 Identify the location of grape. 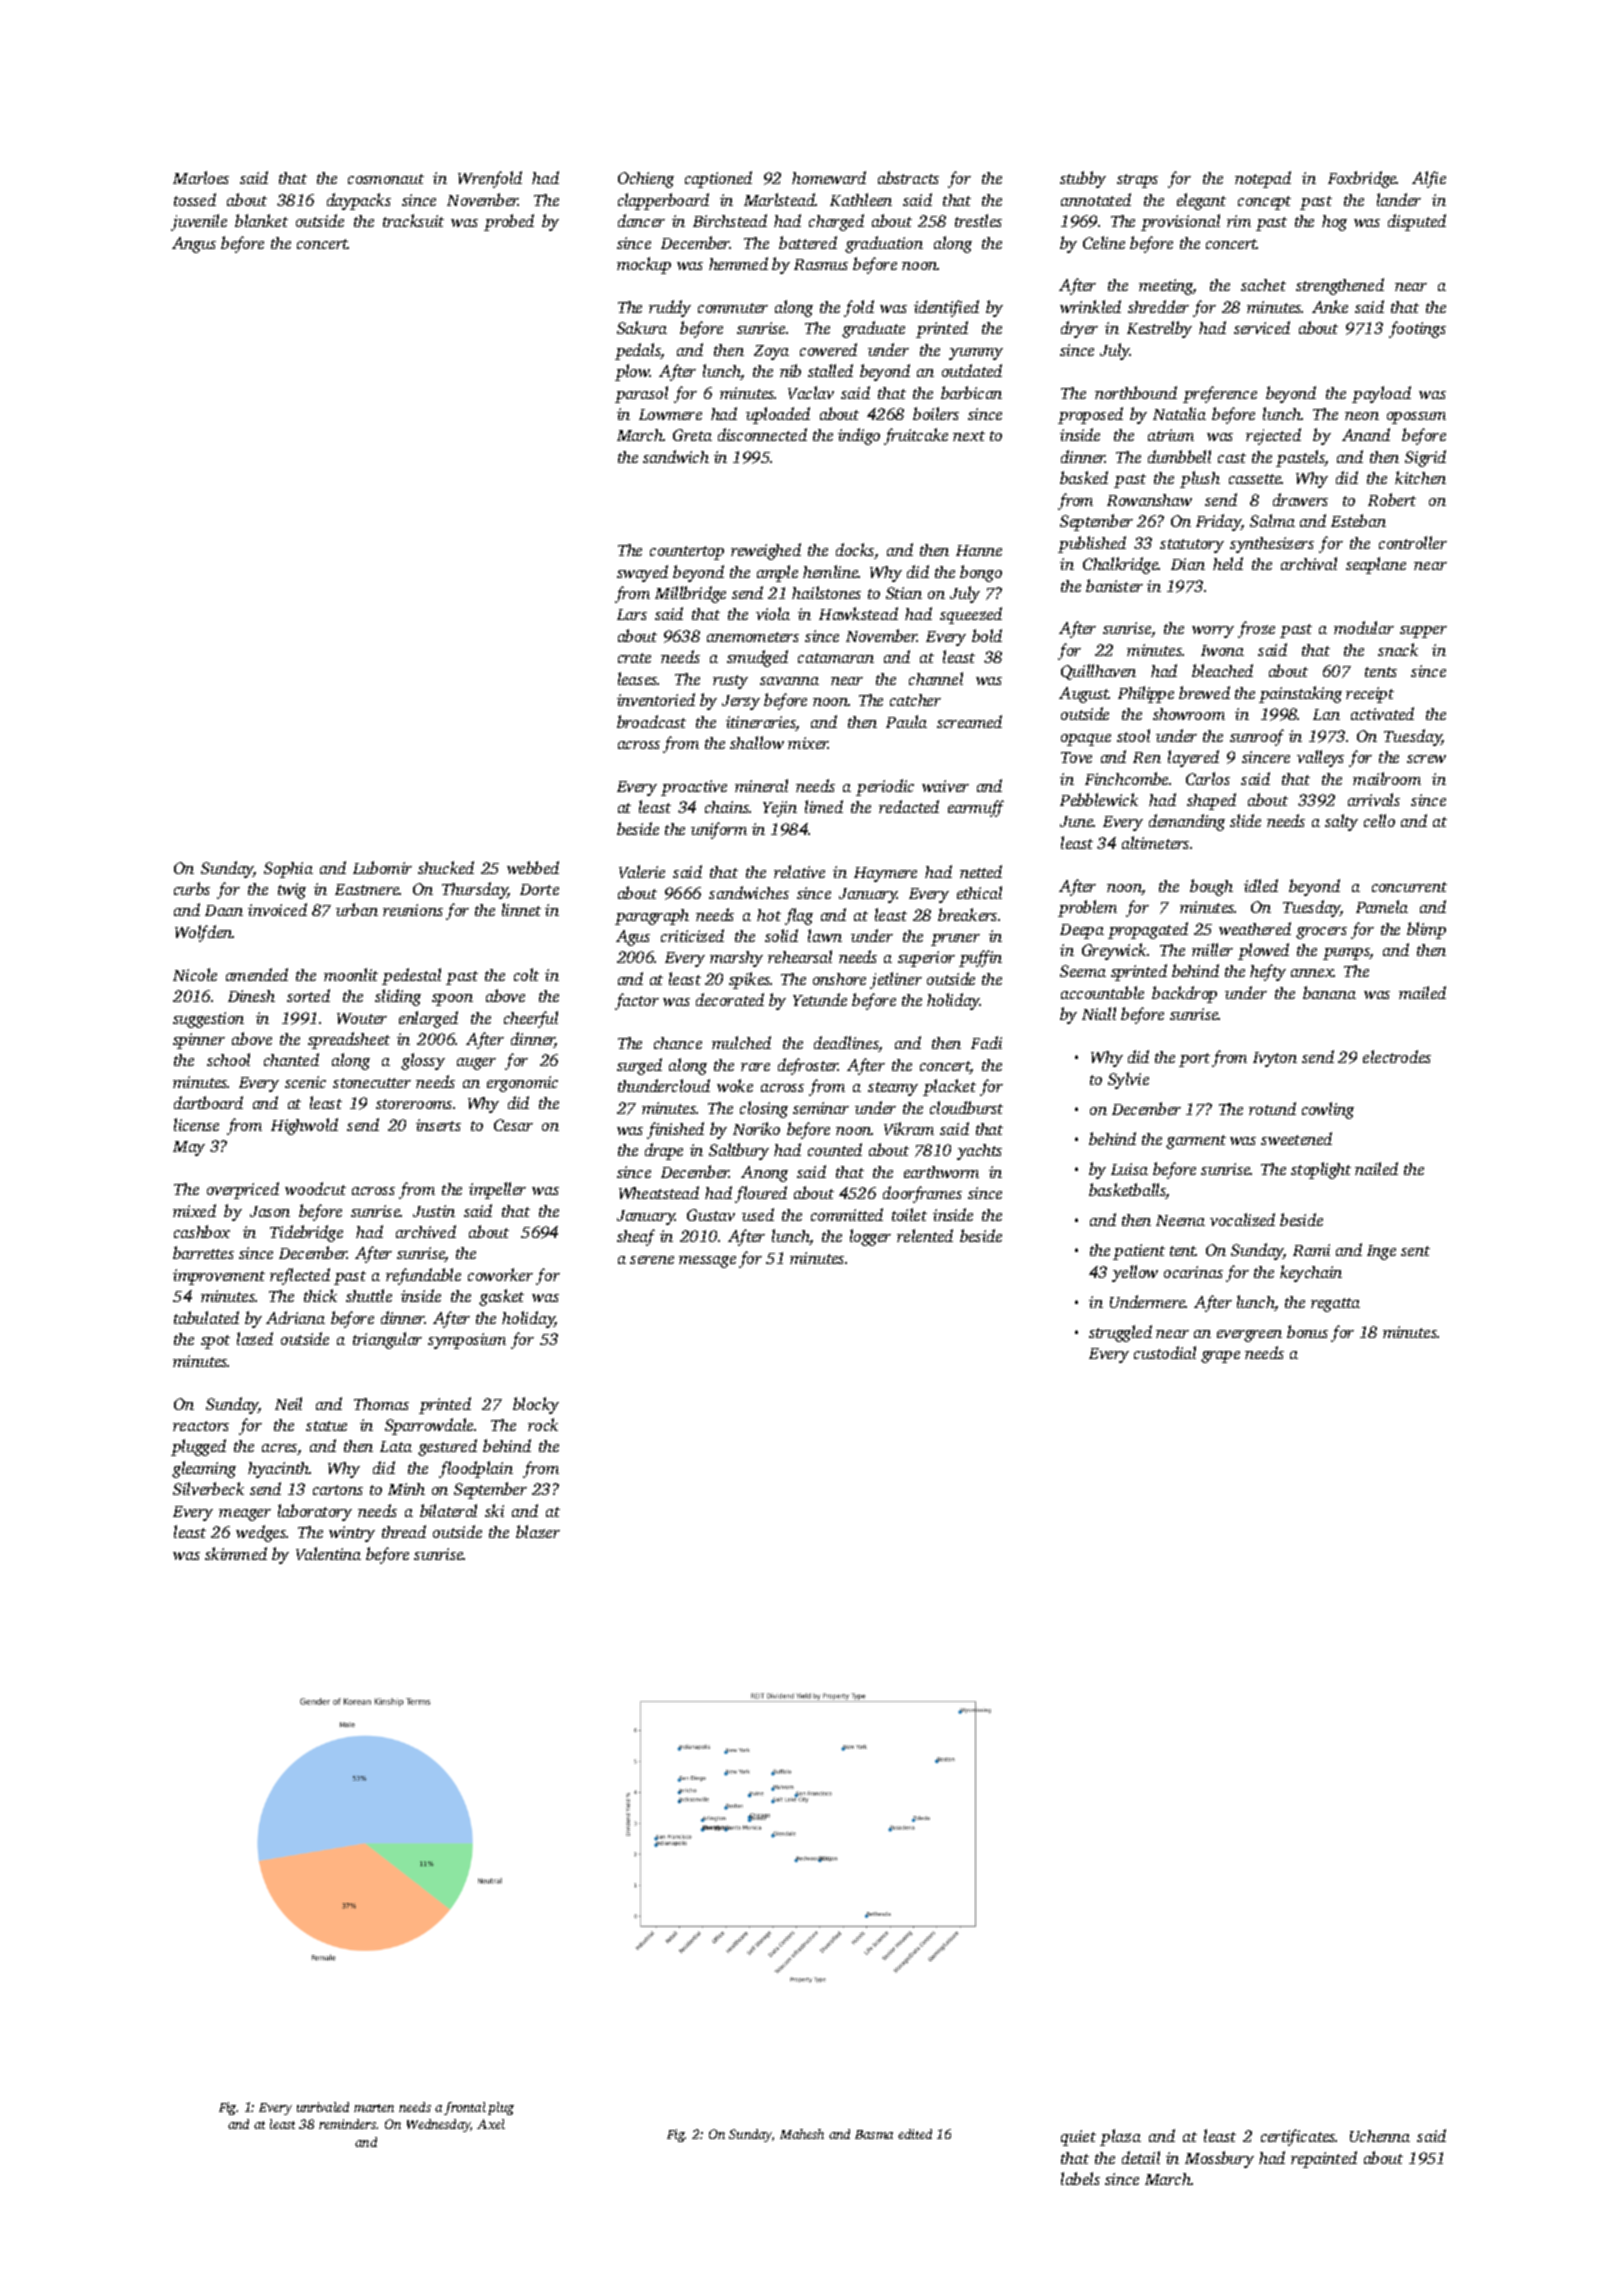
(1220, 1357).
